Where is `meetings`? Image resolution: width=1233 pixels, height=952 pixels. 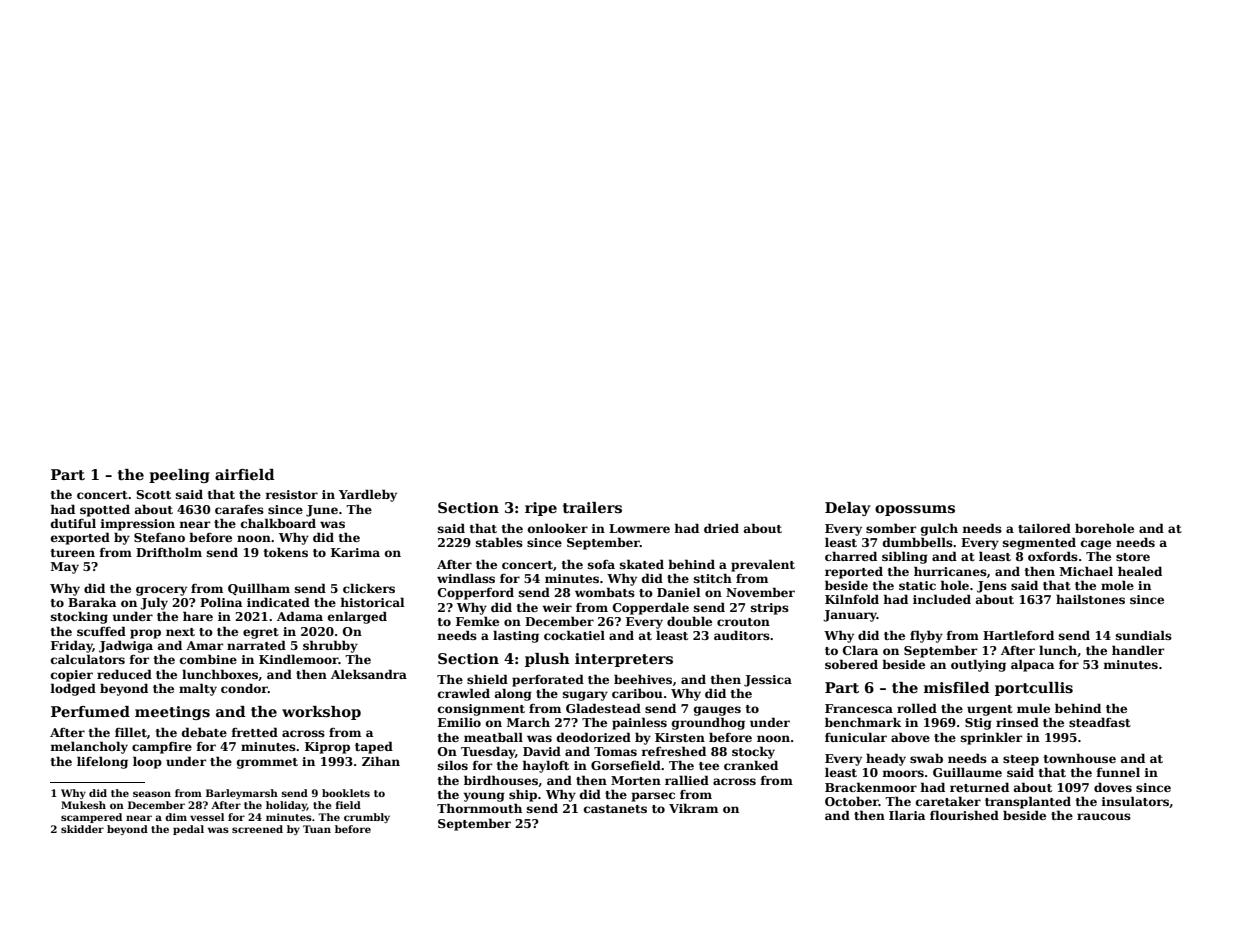 meetings is located at coordinates (172, 713).
